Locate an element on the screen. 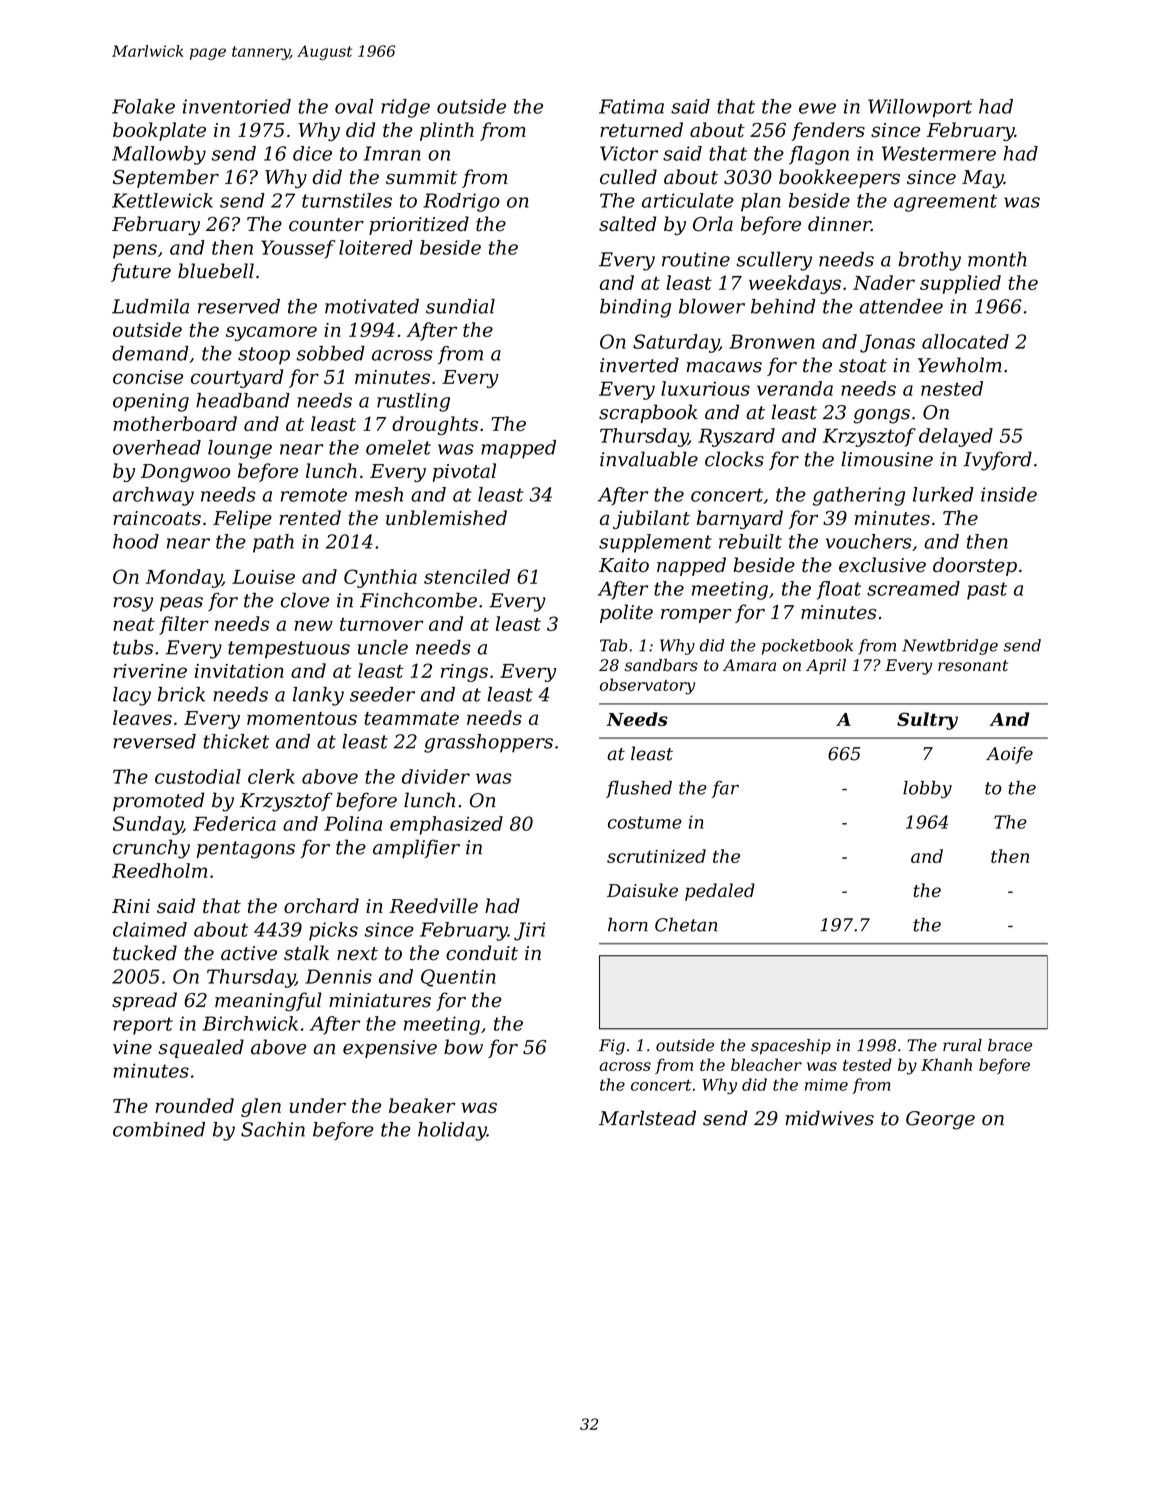 The width and height of the screenshot is (1160, 1502). Willowport is located at coordinates (920, 108).
